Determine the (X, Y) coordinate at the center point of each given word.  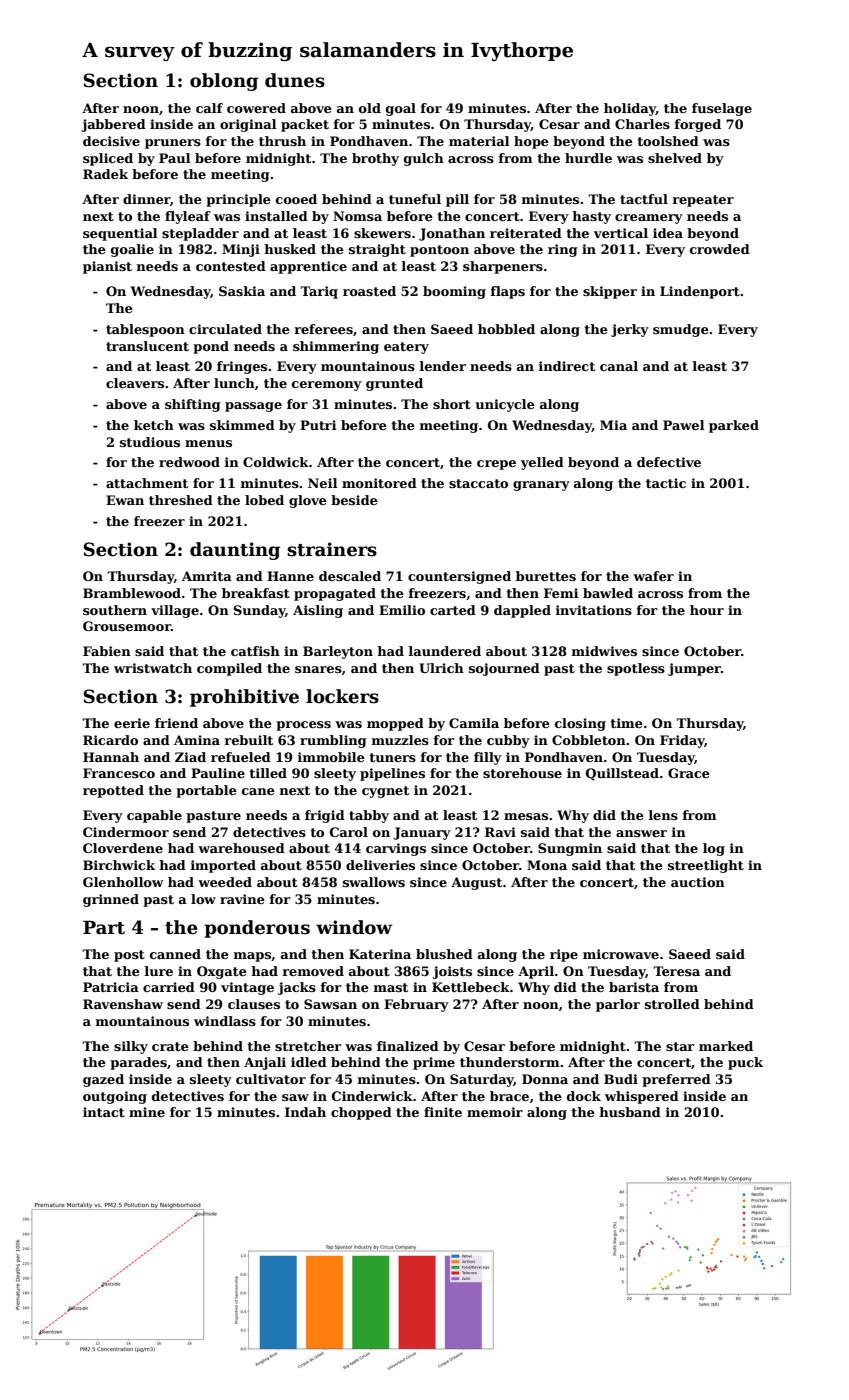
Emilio (402, 610)
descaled (350, 576)
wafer (653, 576)
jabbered (113, 125)
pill (457, 200)
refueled (241, 757)
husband (630, 1112)
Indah (305, 1112)
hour (707, 610)
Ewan (125, 500)
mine (147, 1112)
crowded (720, 249)
